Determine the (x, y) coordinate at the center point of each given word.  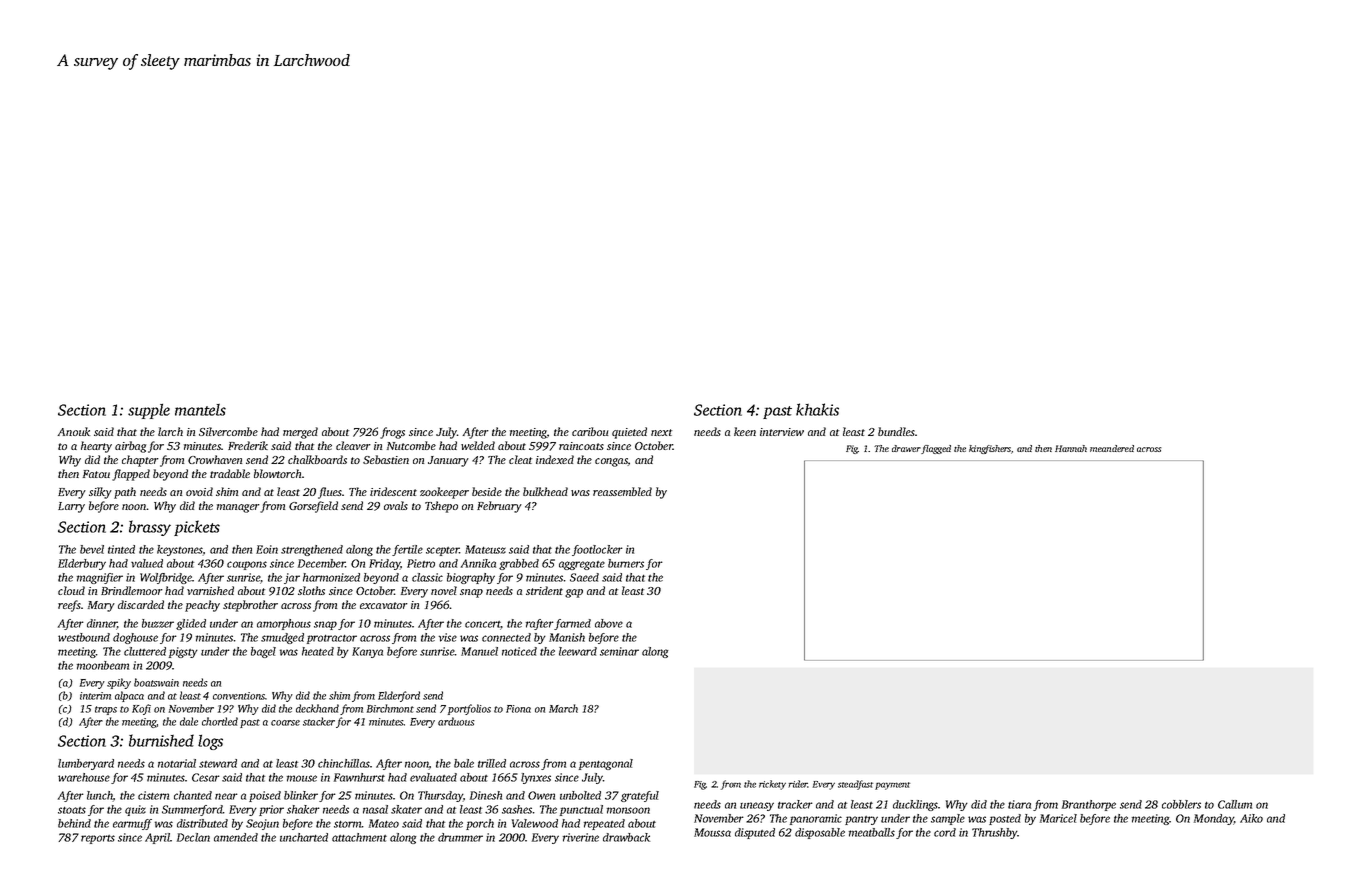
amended (236, 837)
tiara (1019, 804)
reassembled (622, 491)
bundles (896, 431)
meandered (1112, 448)
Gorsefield (313, 507)
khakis (817, 409)
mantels (200, 410)
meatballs (872, 832)
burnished (161, 740)
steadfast (855, 785)
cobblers (1181, 804)
